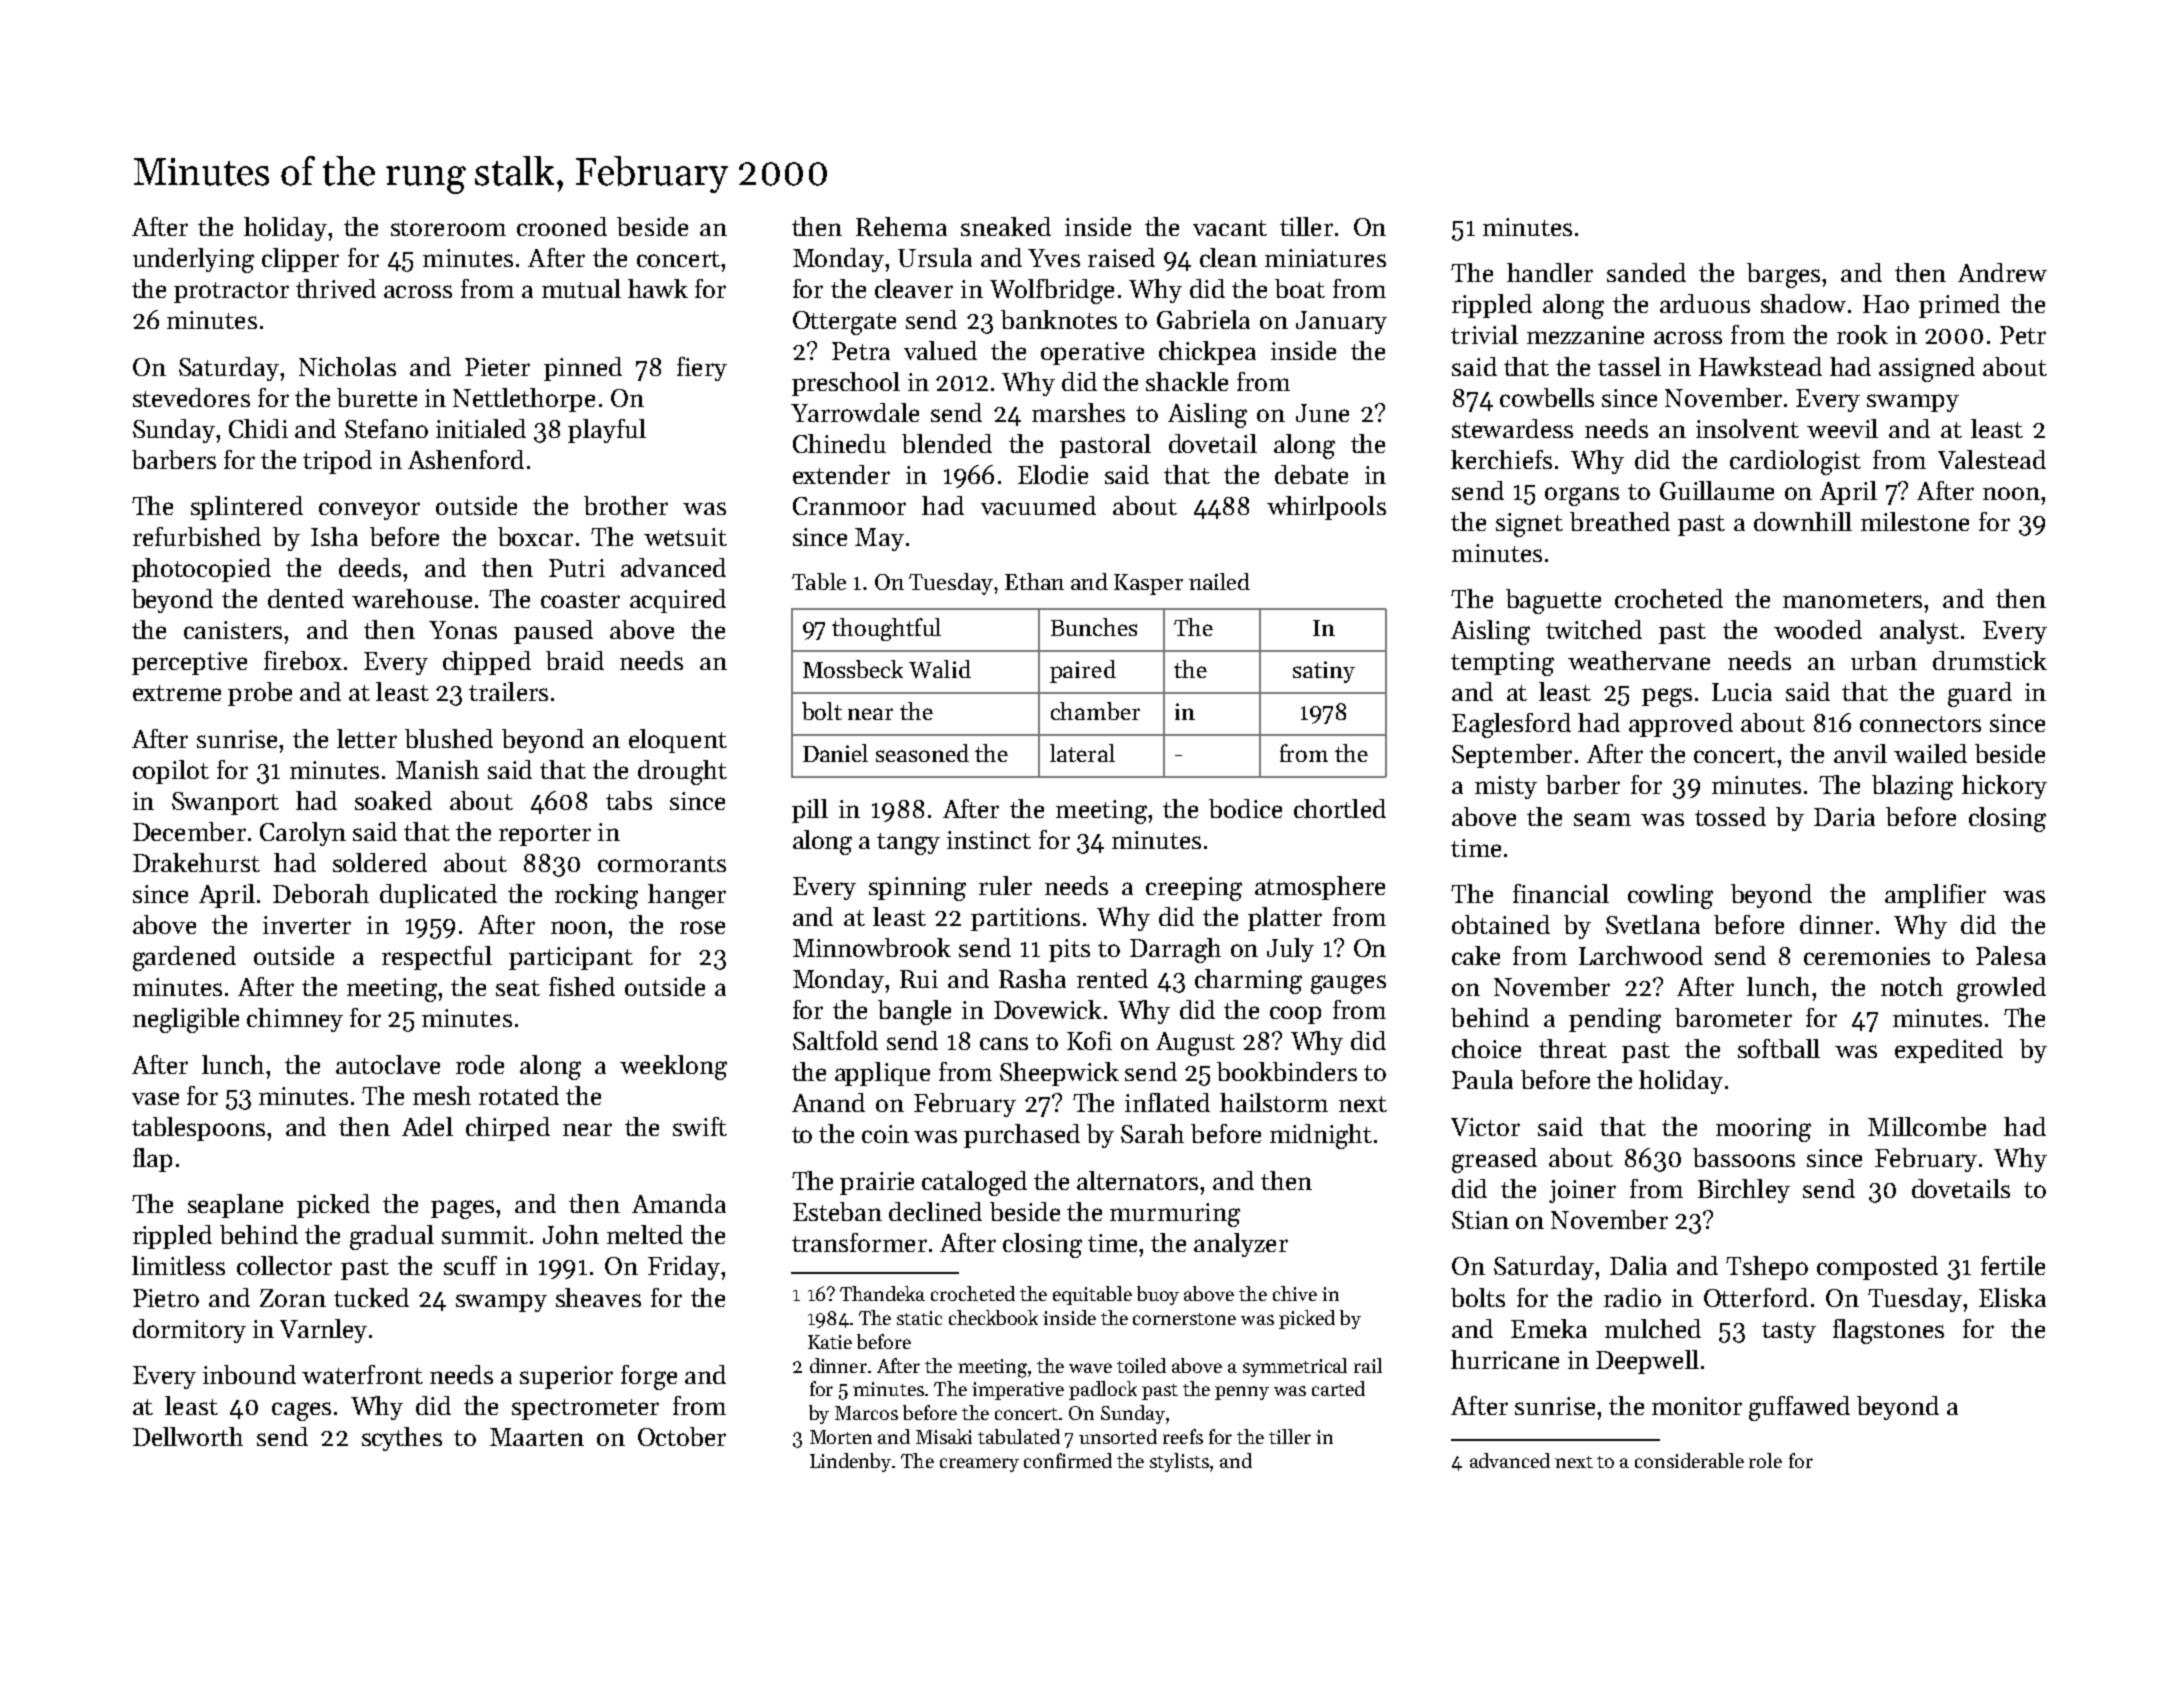 This image has height=1683, width=2178. What do you see at coordinates (1511, 725) in the image?
I see `Eaglesford` at bounding box center [1511, 725].
